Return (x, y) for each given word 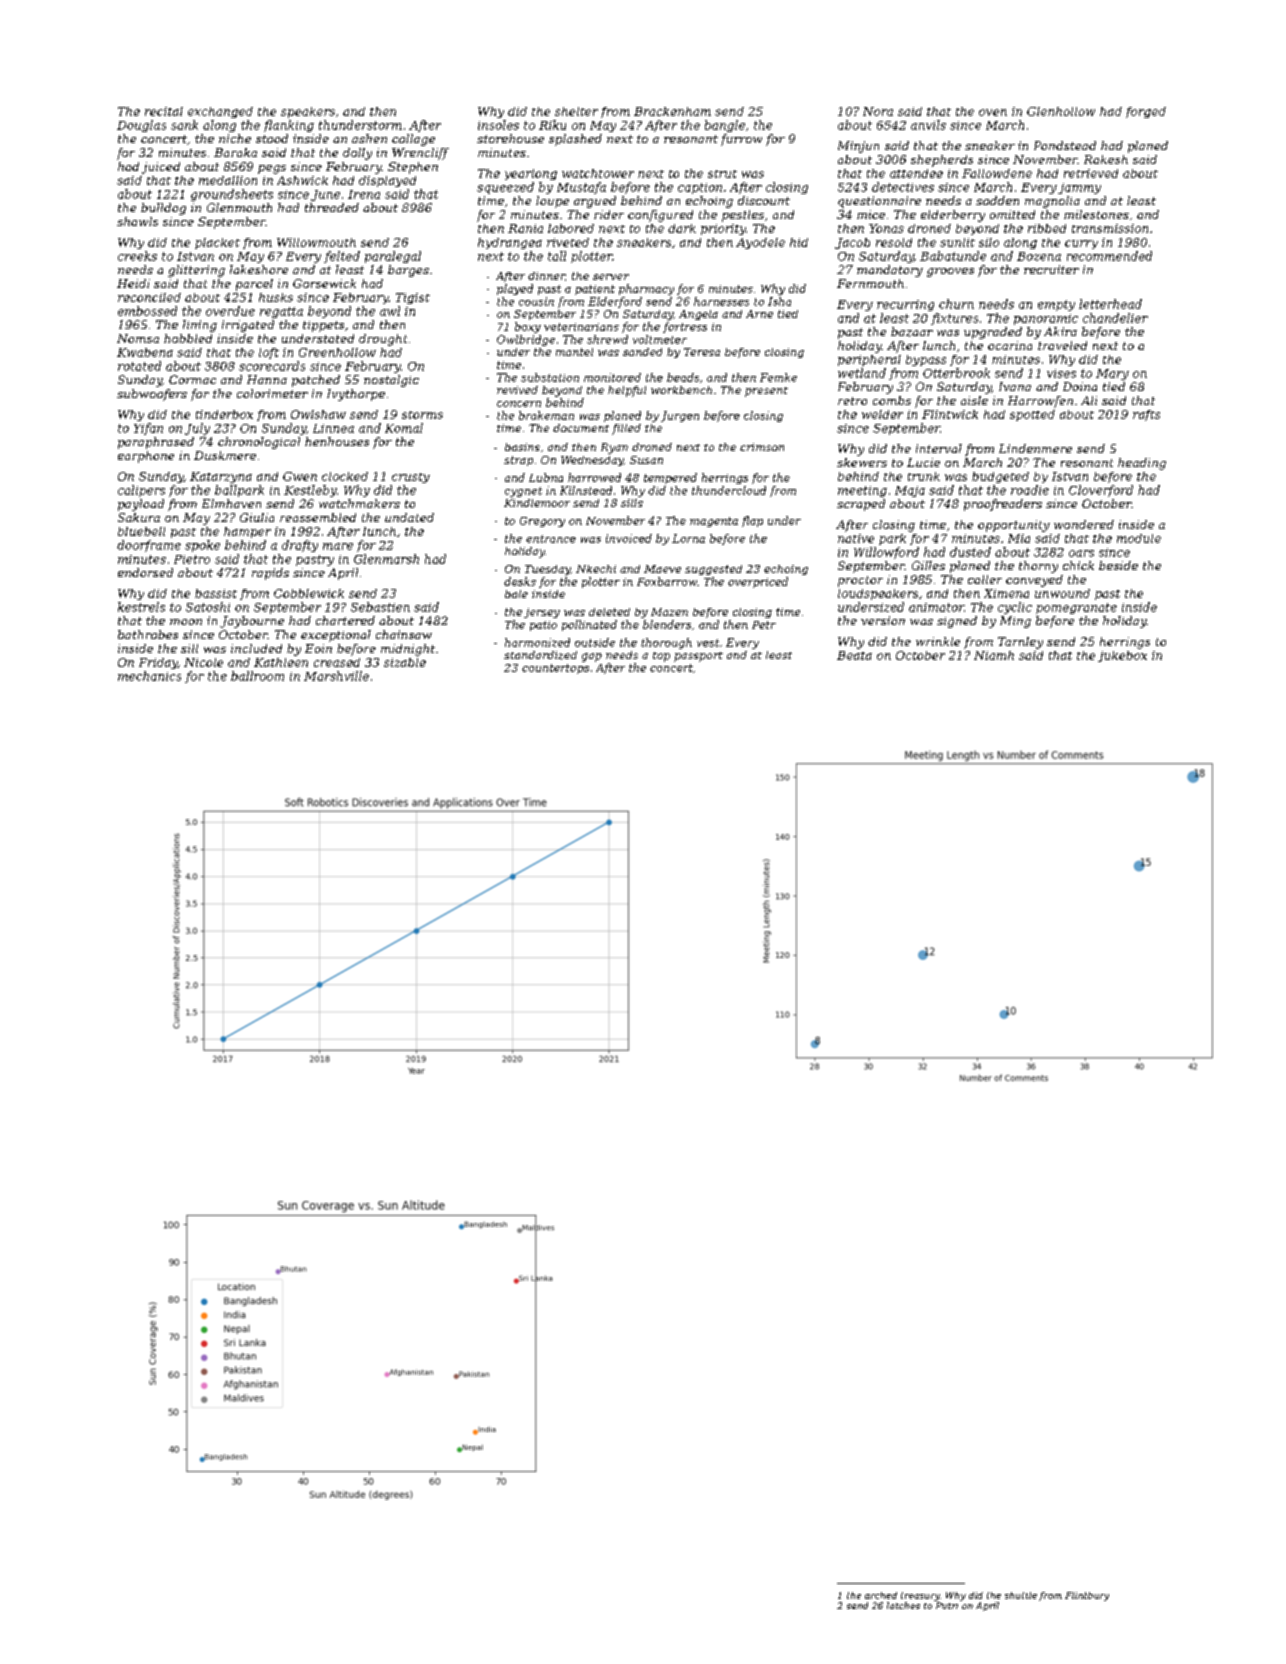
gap (592, 657)
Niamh (994, 655)
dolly (357, 154)
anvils (928, 125)
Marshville (336, 676)
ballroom (257, 676)
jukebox (1122, 656)
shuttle (1021, 1595)
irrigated (248, 326)
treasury (920, 1596)
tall (557, 256)
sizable (405, 662)
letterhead (1110, 304)
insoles (498, 125)
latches (903, 1605)
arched (881, 1595)
